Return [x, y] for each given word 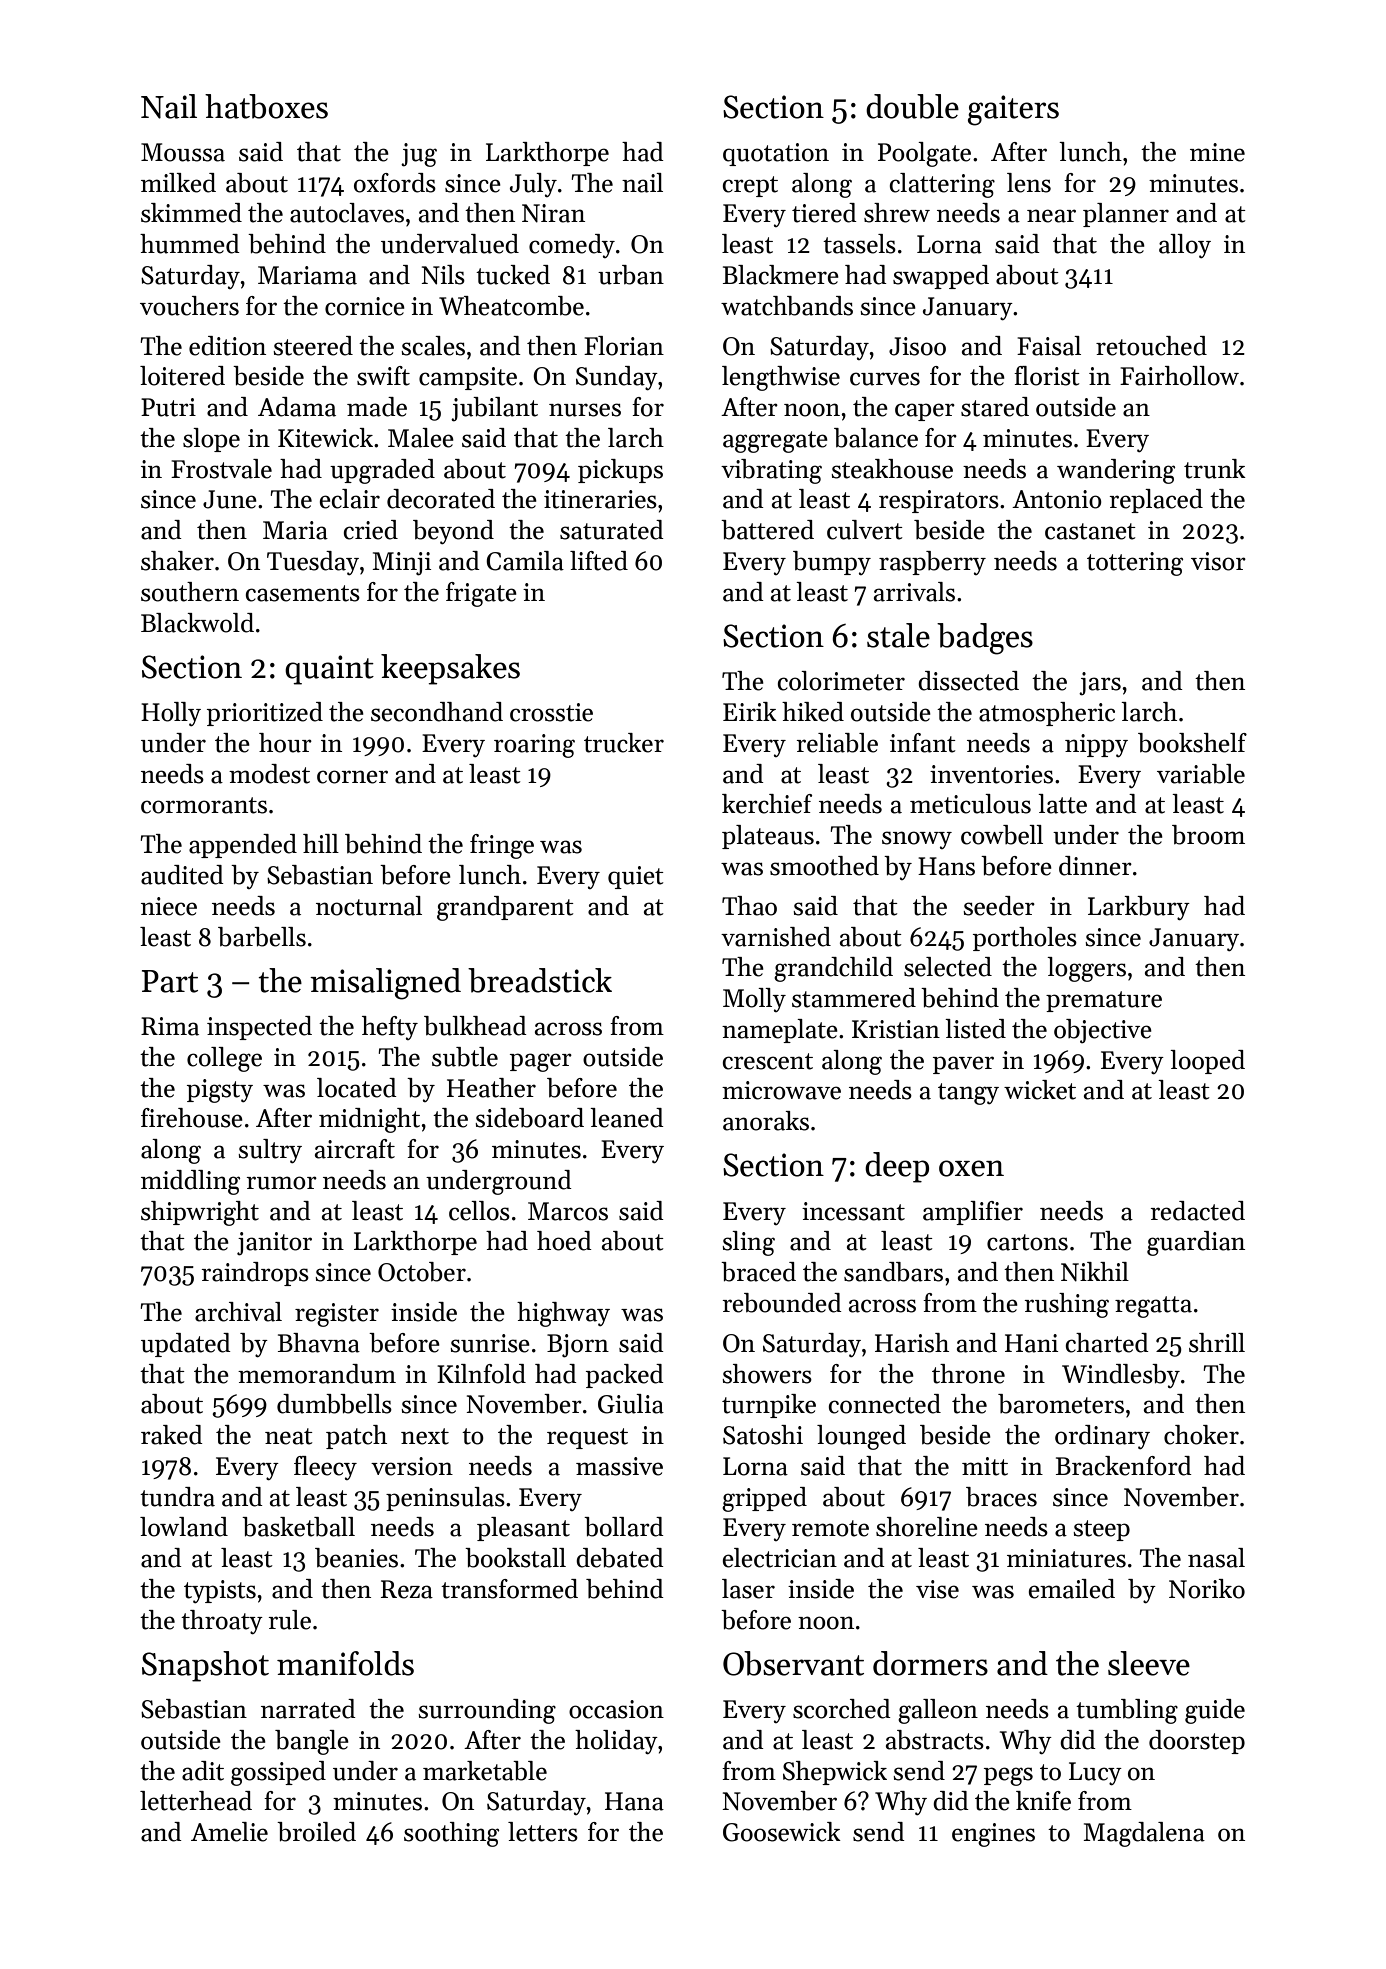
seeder [999, 906]
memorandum [317, 1374]
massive [619, 1466]
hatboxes [266, 106]
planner [1126, 215]
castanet [1090, 531]
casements [303, 593]
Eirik [750, 711]
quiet [636, 877]
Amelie [229, 1832]
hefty [390, 1028]
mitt [985, 1466]
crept [750, 186]
